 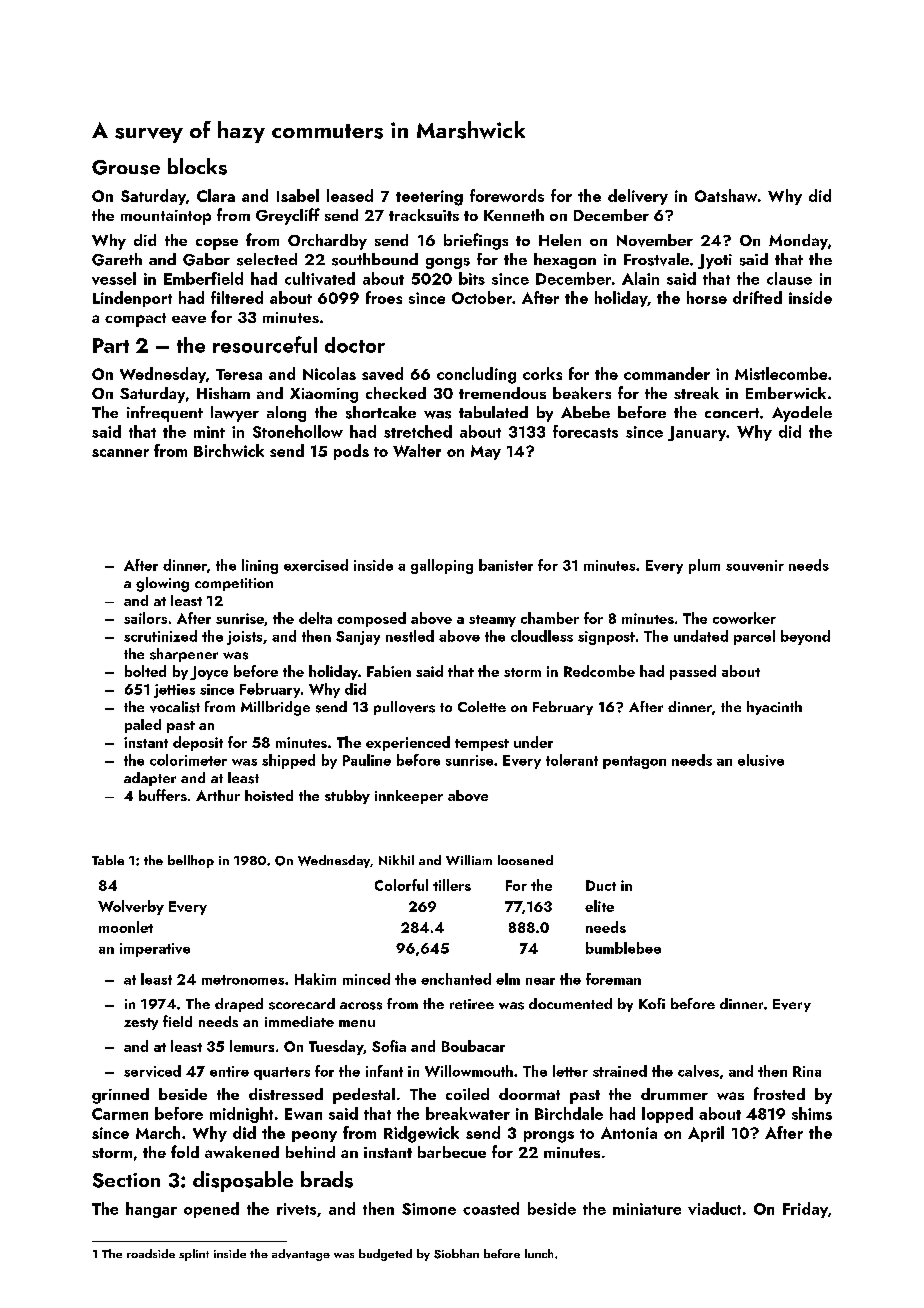 What do you see at coordinates (667, 1115) in the screenshot?
I see `lopped` at bounding box center [667, 1115].
